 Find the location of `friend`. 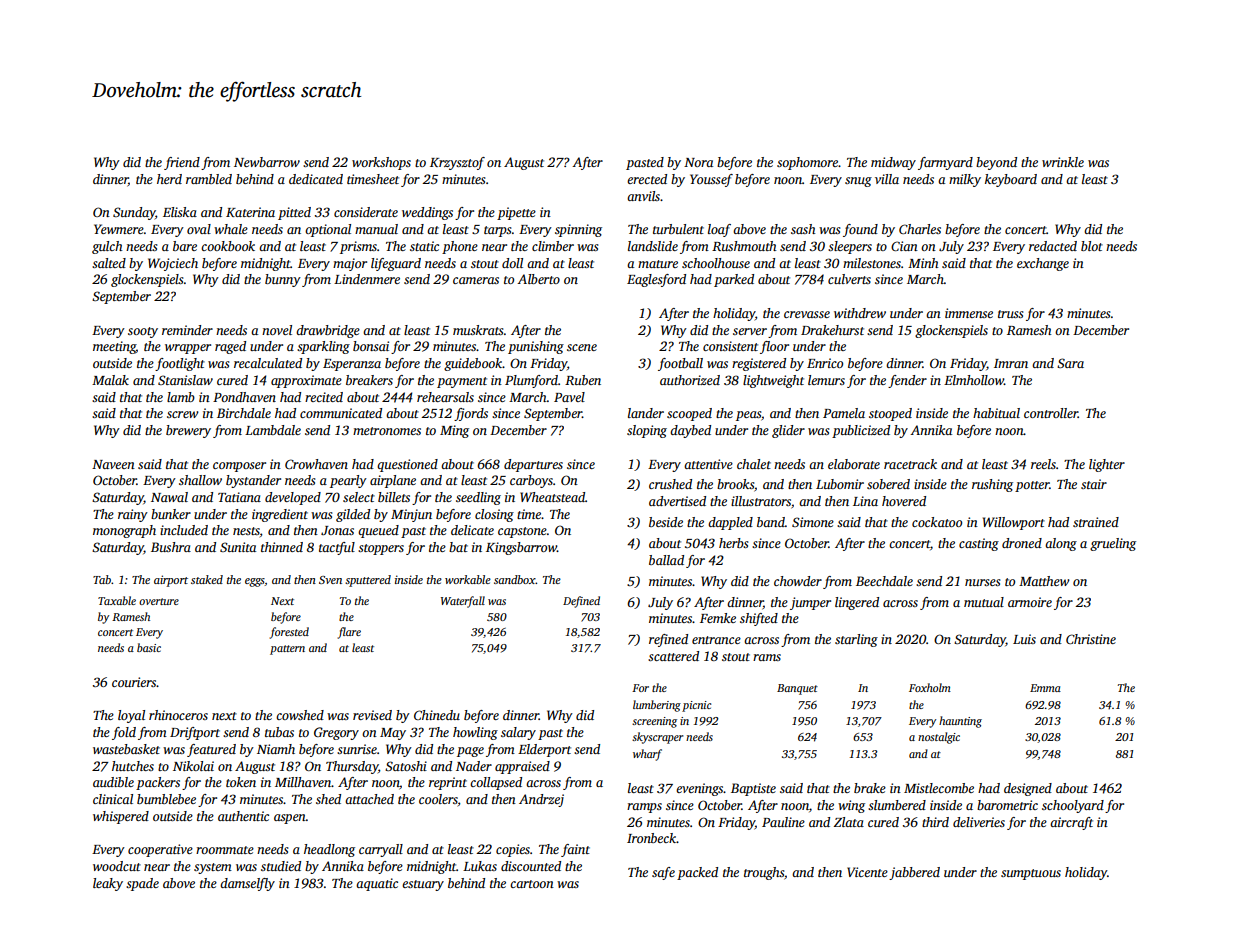

friend is located at coordinates (182, 163).
